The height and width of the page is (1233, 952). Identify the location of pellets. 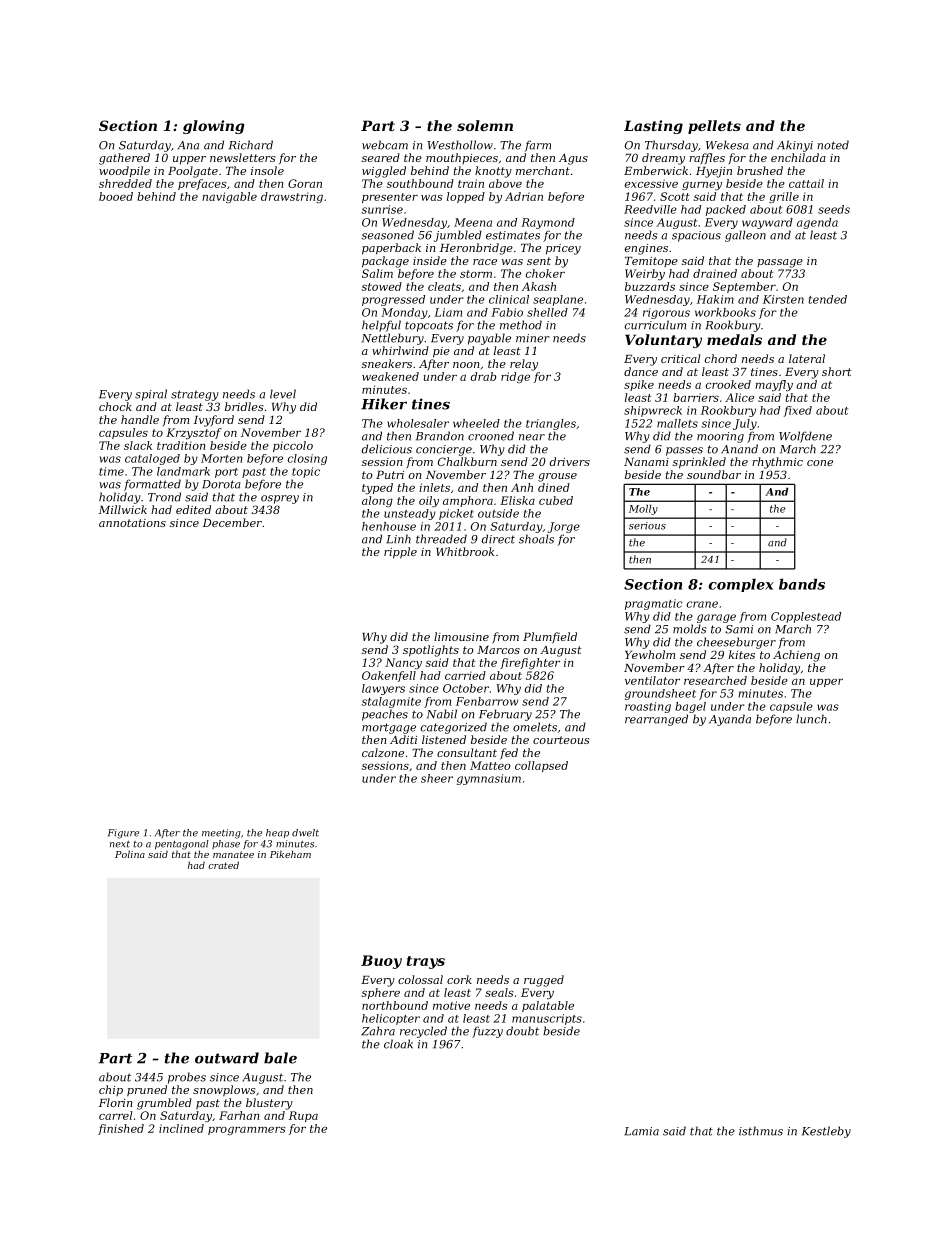
(714, 127).
